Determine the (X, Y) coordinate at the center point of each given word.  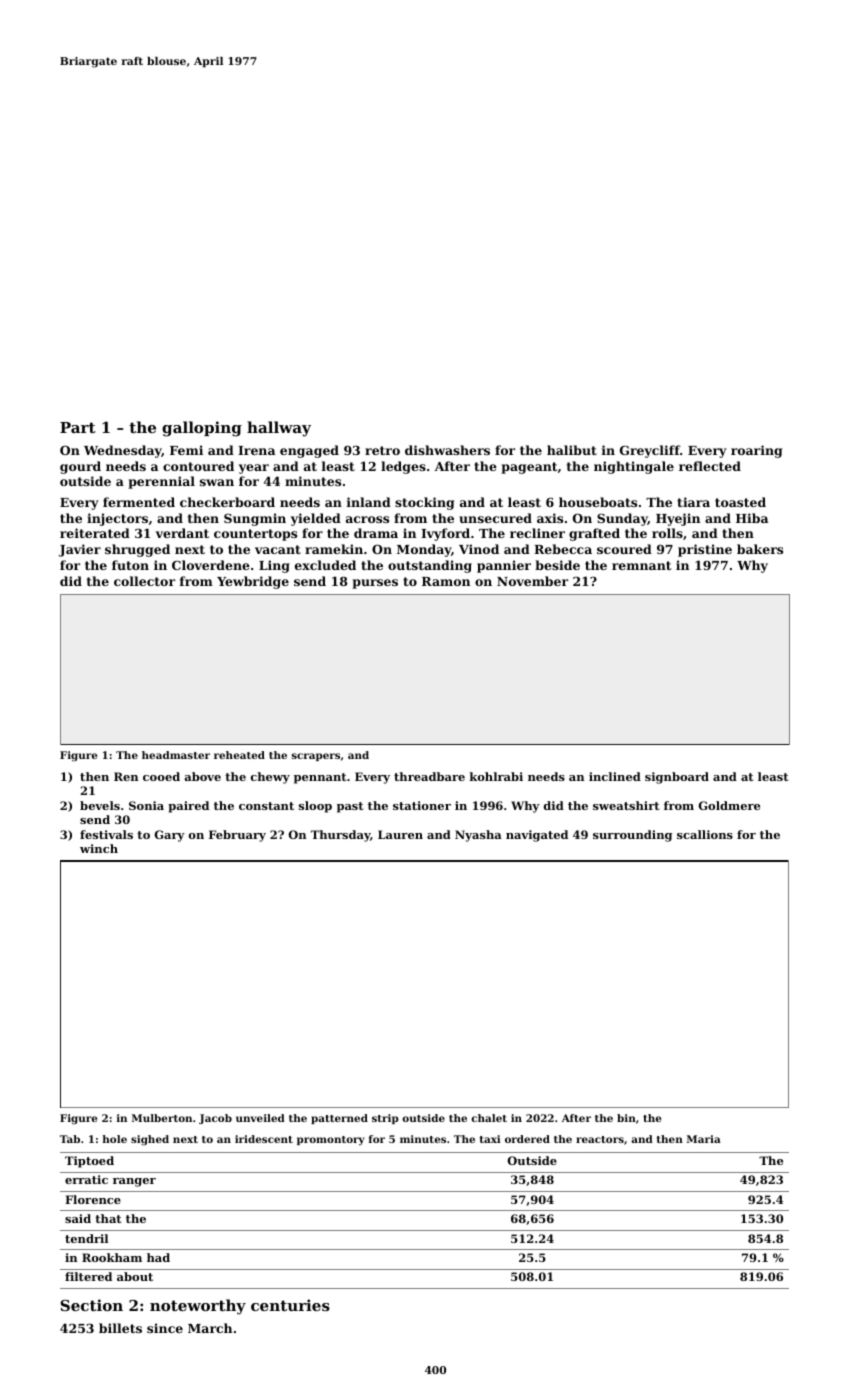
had (158, 1257)
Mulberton (162, 1118)
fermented (139, 502)
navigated (537, 836)
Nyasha (478, 836)
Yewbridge (253, 582)
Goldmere (729, 805)
